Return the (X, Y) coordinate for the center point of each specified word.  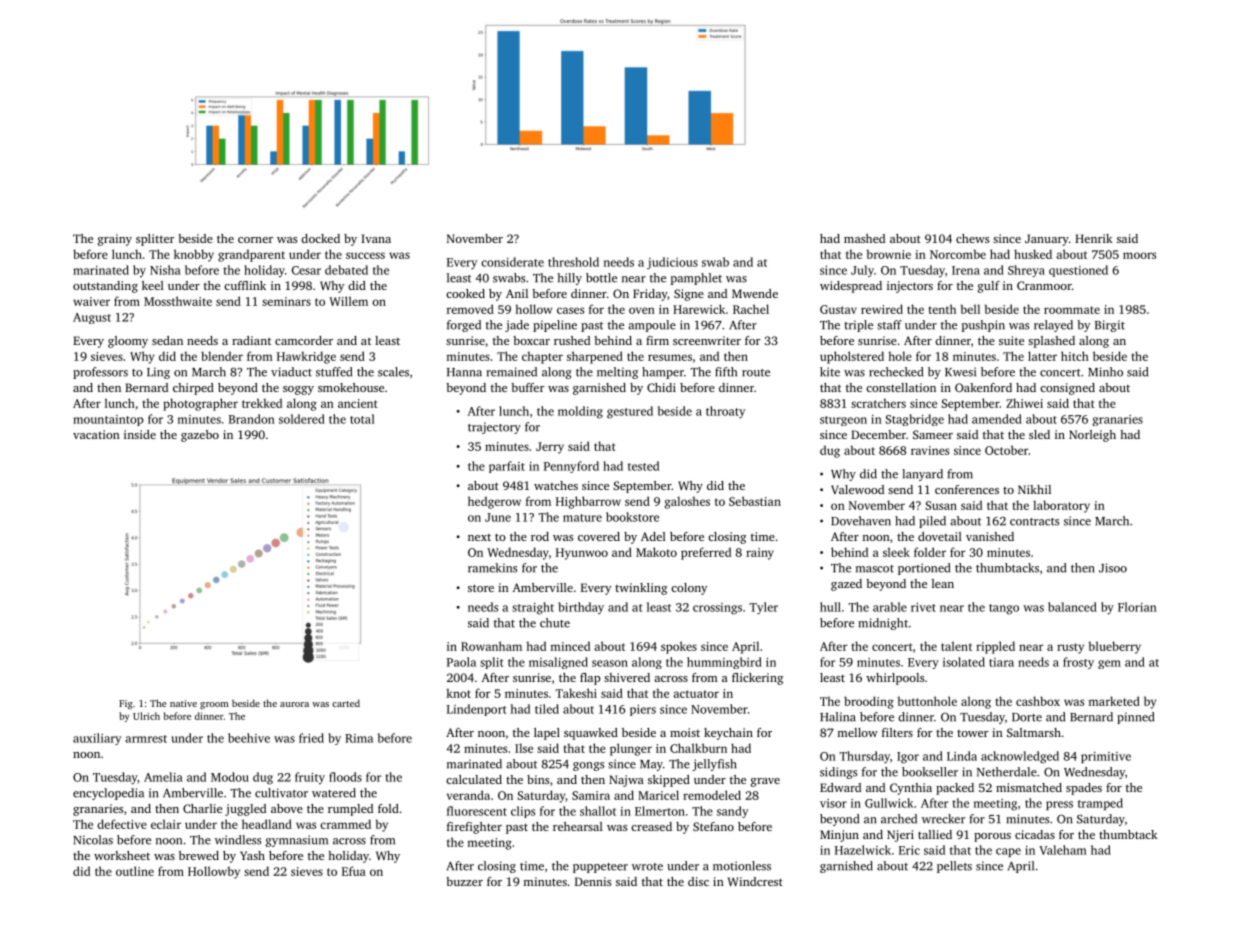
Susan (941, 505)
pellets (954, 867)
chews (972, 238)
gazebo (200, 436)
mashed (864, 238)
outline (135, 871)
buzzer (464, 881)
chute (555, 623)
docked (320, 238)
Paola (461, 662)
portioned (924, 569)
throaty (725, 412)
